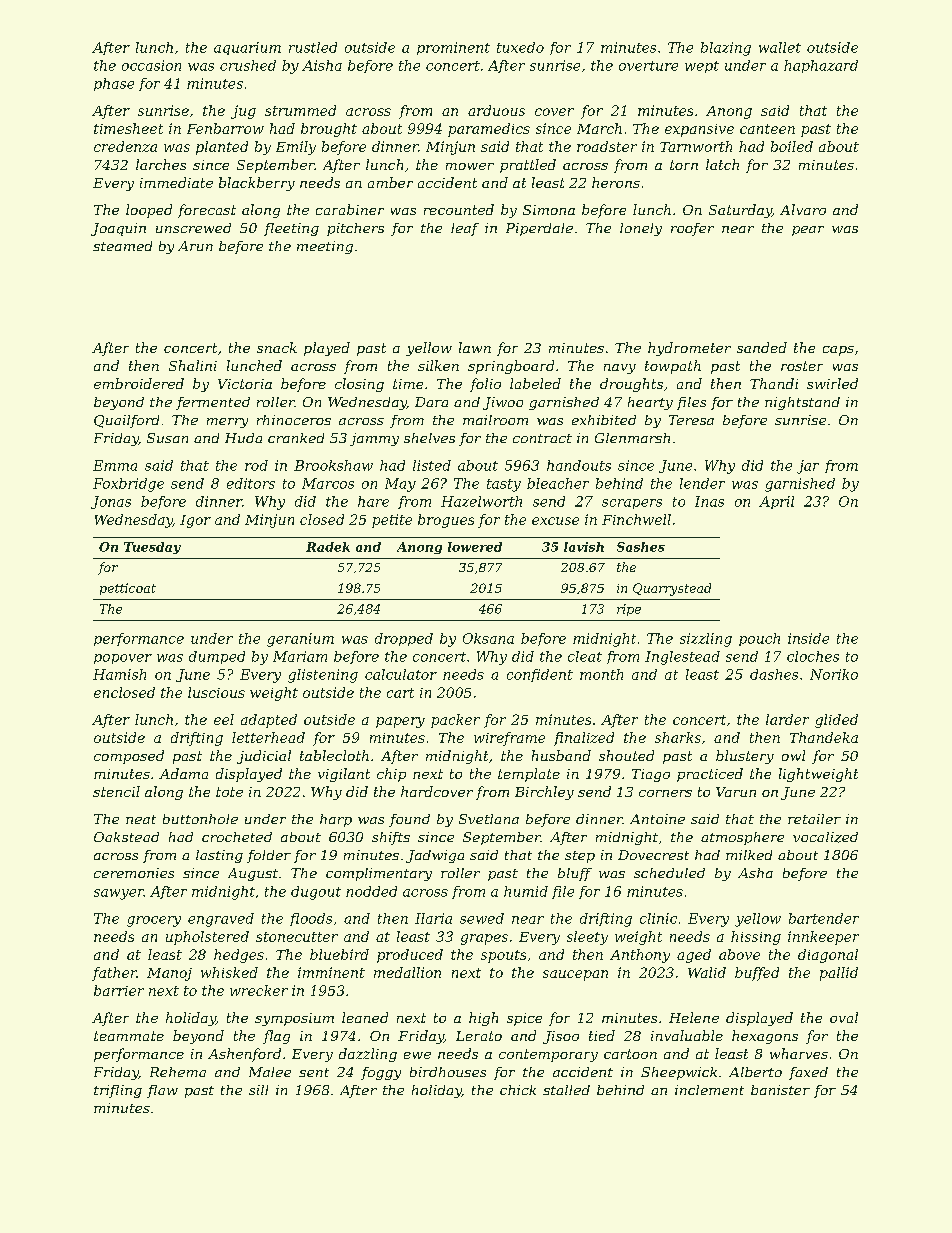 This screenshot has height=1233, width=952. Describe the element at coordinates (294, 420) in the screenshot. I see `rhinoceros` at that location.
